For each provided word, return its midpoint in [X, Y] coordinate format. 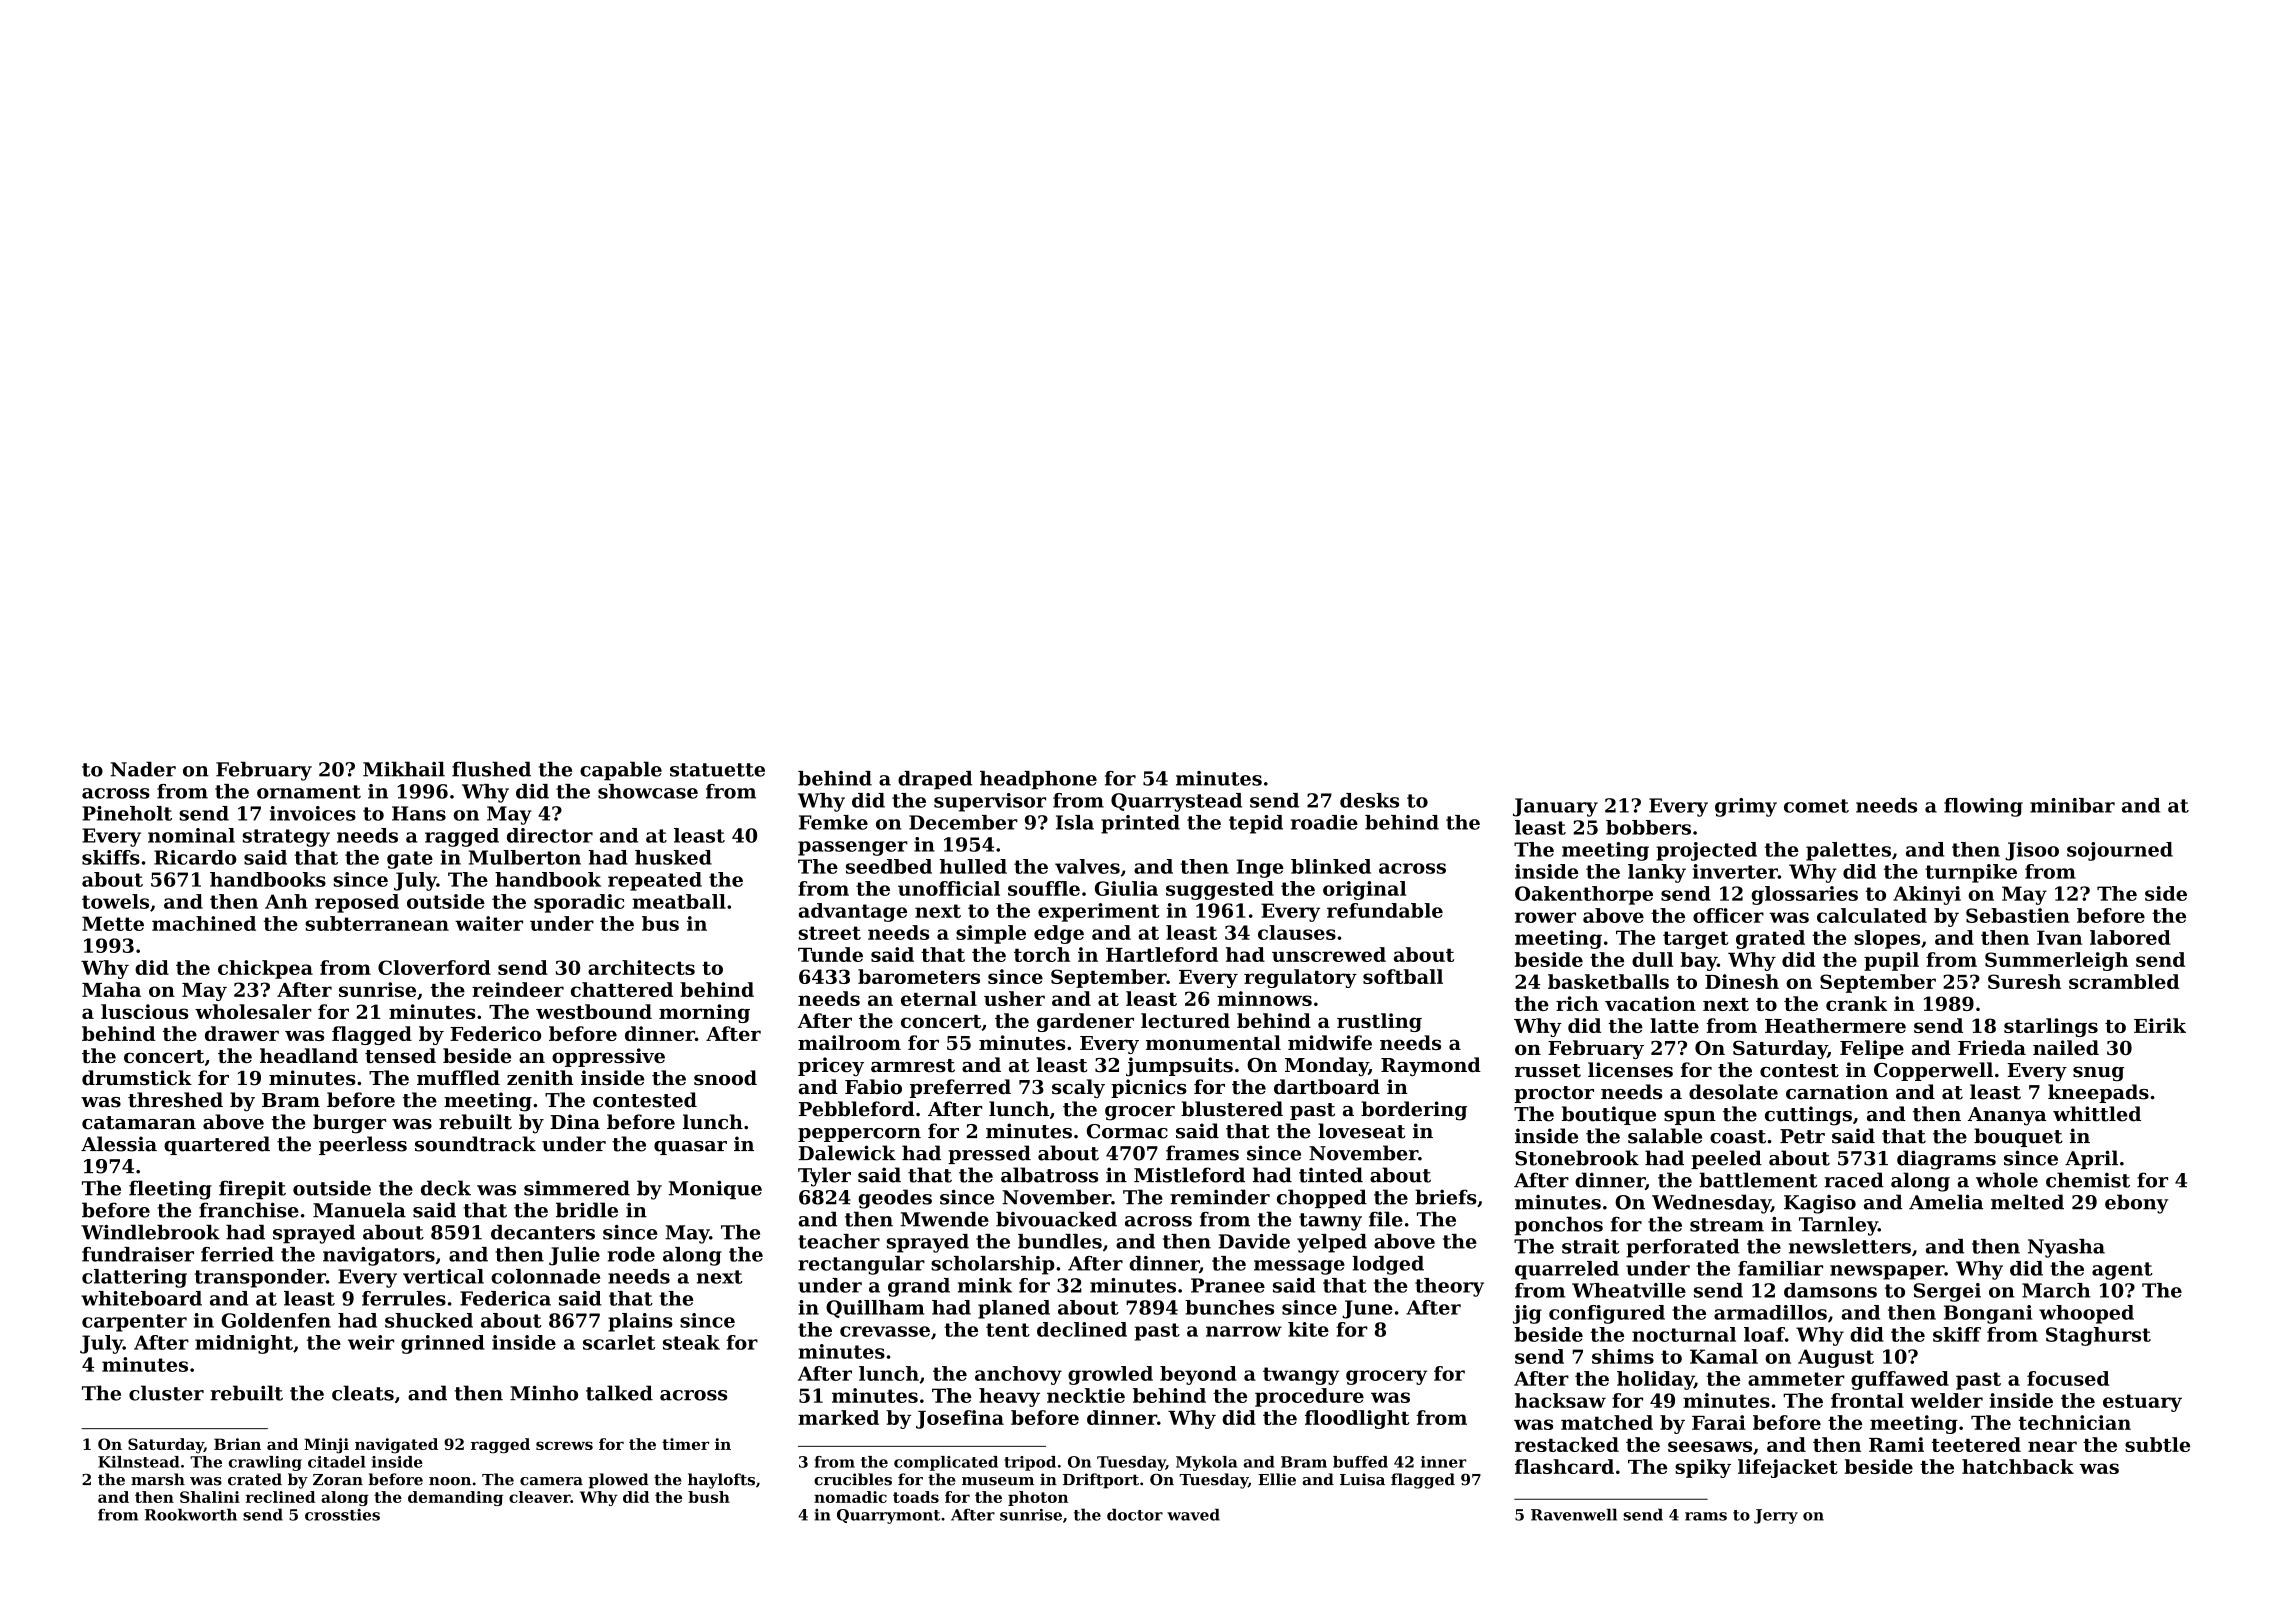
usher [1014, 998]
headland [309, 1055]
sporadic [579, 903]
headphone [1038, 780]
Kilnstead [138, 1462]
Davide [1254, 1241]
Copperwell [1933, 1071]
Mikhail [404, 769]
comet [1816, 806]
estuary [2142, 1403]
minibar [2072, 805]
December [963, 822]
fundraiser [138, 1254]
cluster [166, 1393]
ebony [2136, 1204]
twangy [1301, 1376]
